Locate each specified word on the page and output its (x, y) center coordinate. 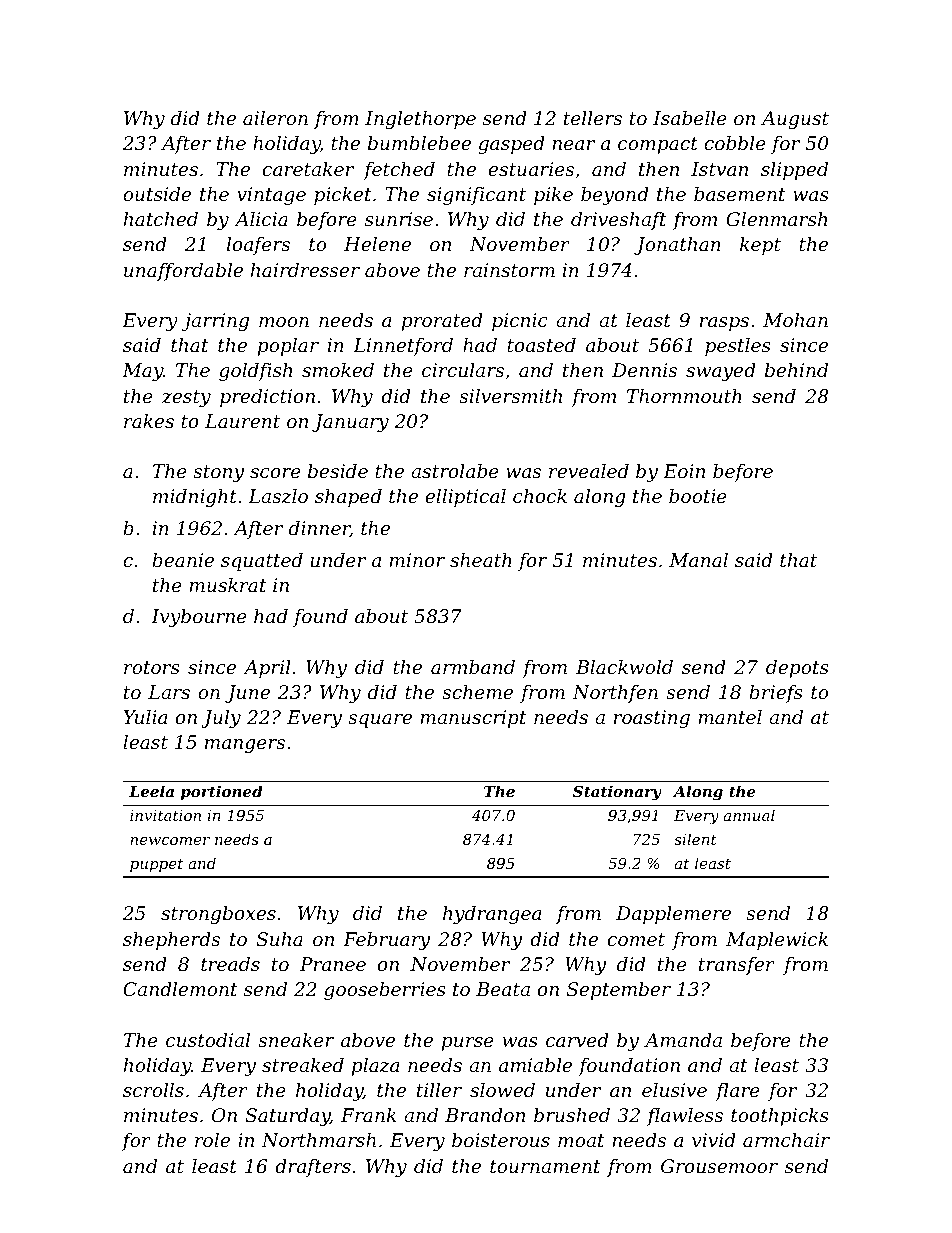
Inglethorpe (420, 120)
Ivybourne (199, 618)
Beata (503, 989)
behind (796, 370)
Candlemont (180, 989)
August (795, 120)
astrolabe (455, 471)
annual (749, 815)
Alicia (261, 219)
